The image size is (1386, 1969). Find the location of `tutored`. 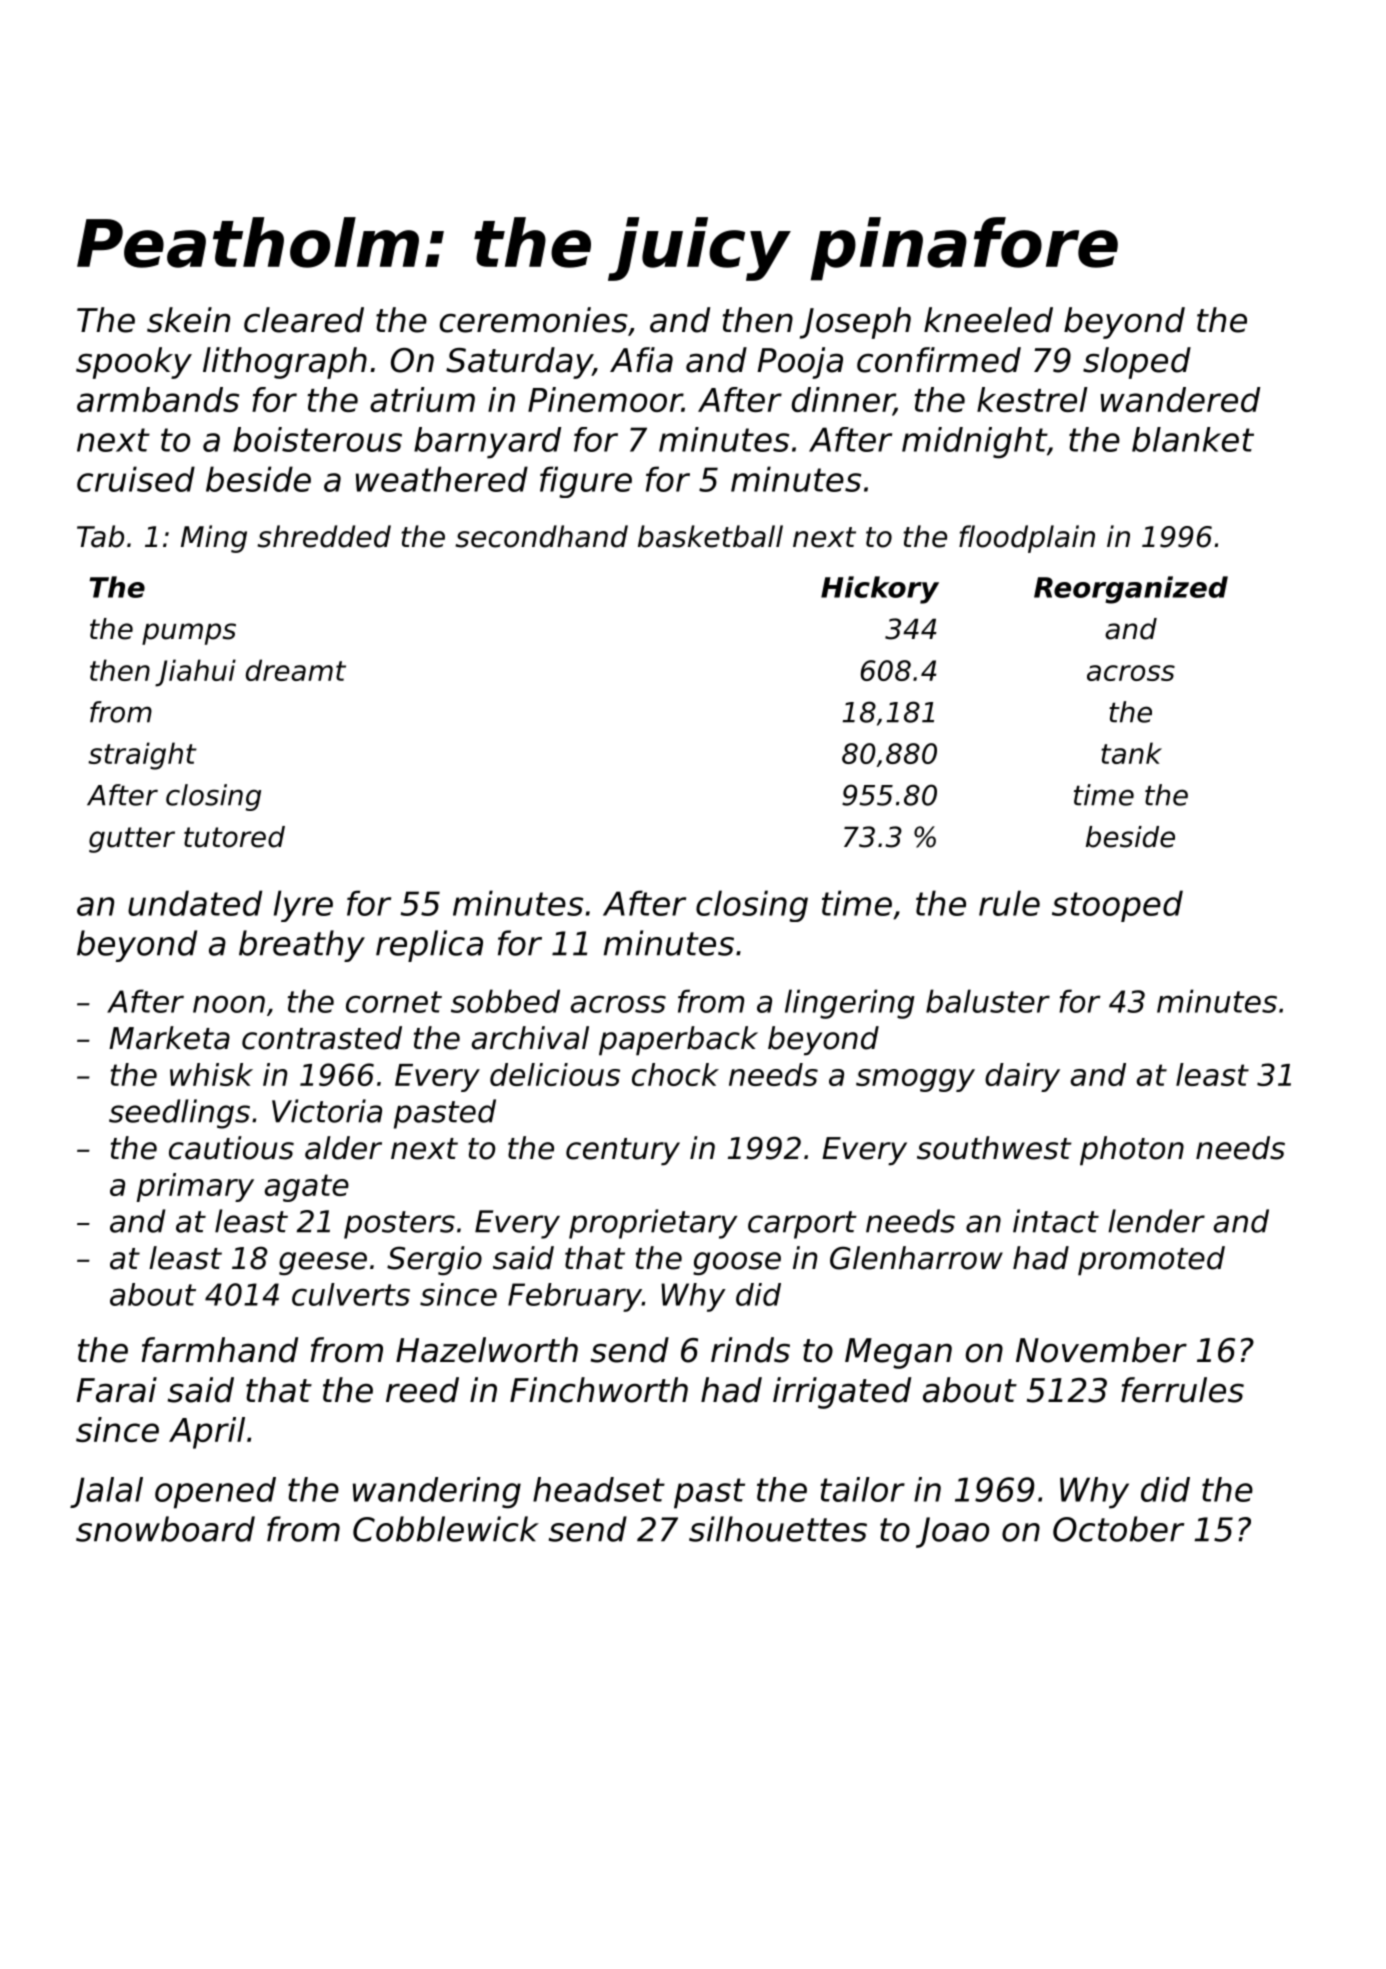

tutored is located at coordinates (234, 837).
